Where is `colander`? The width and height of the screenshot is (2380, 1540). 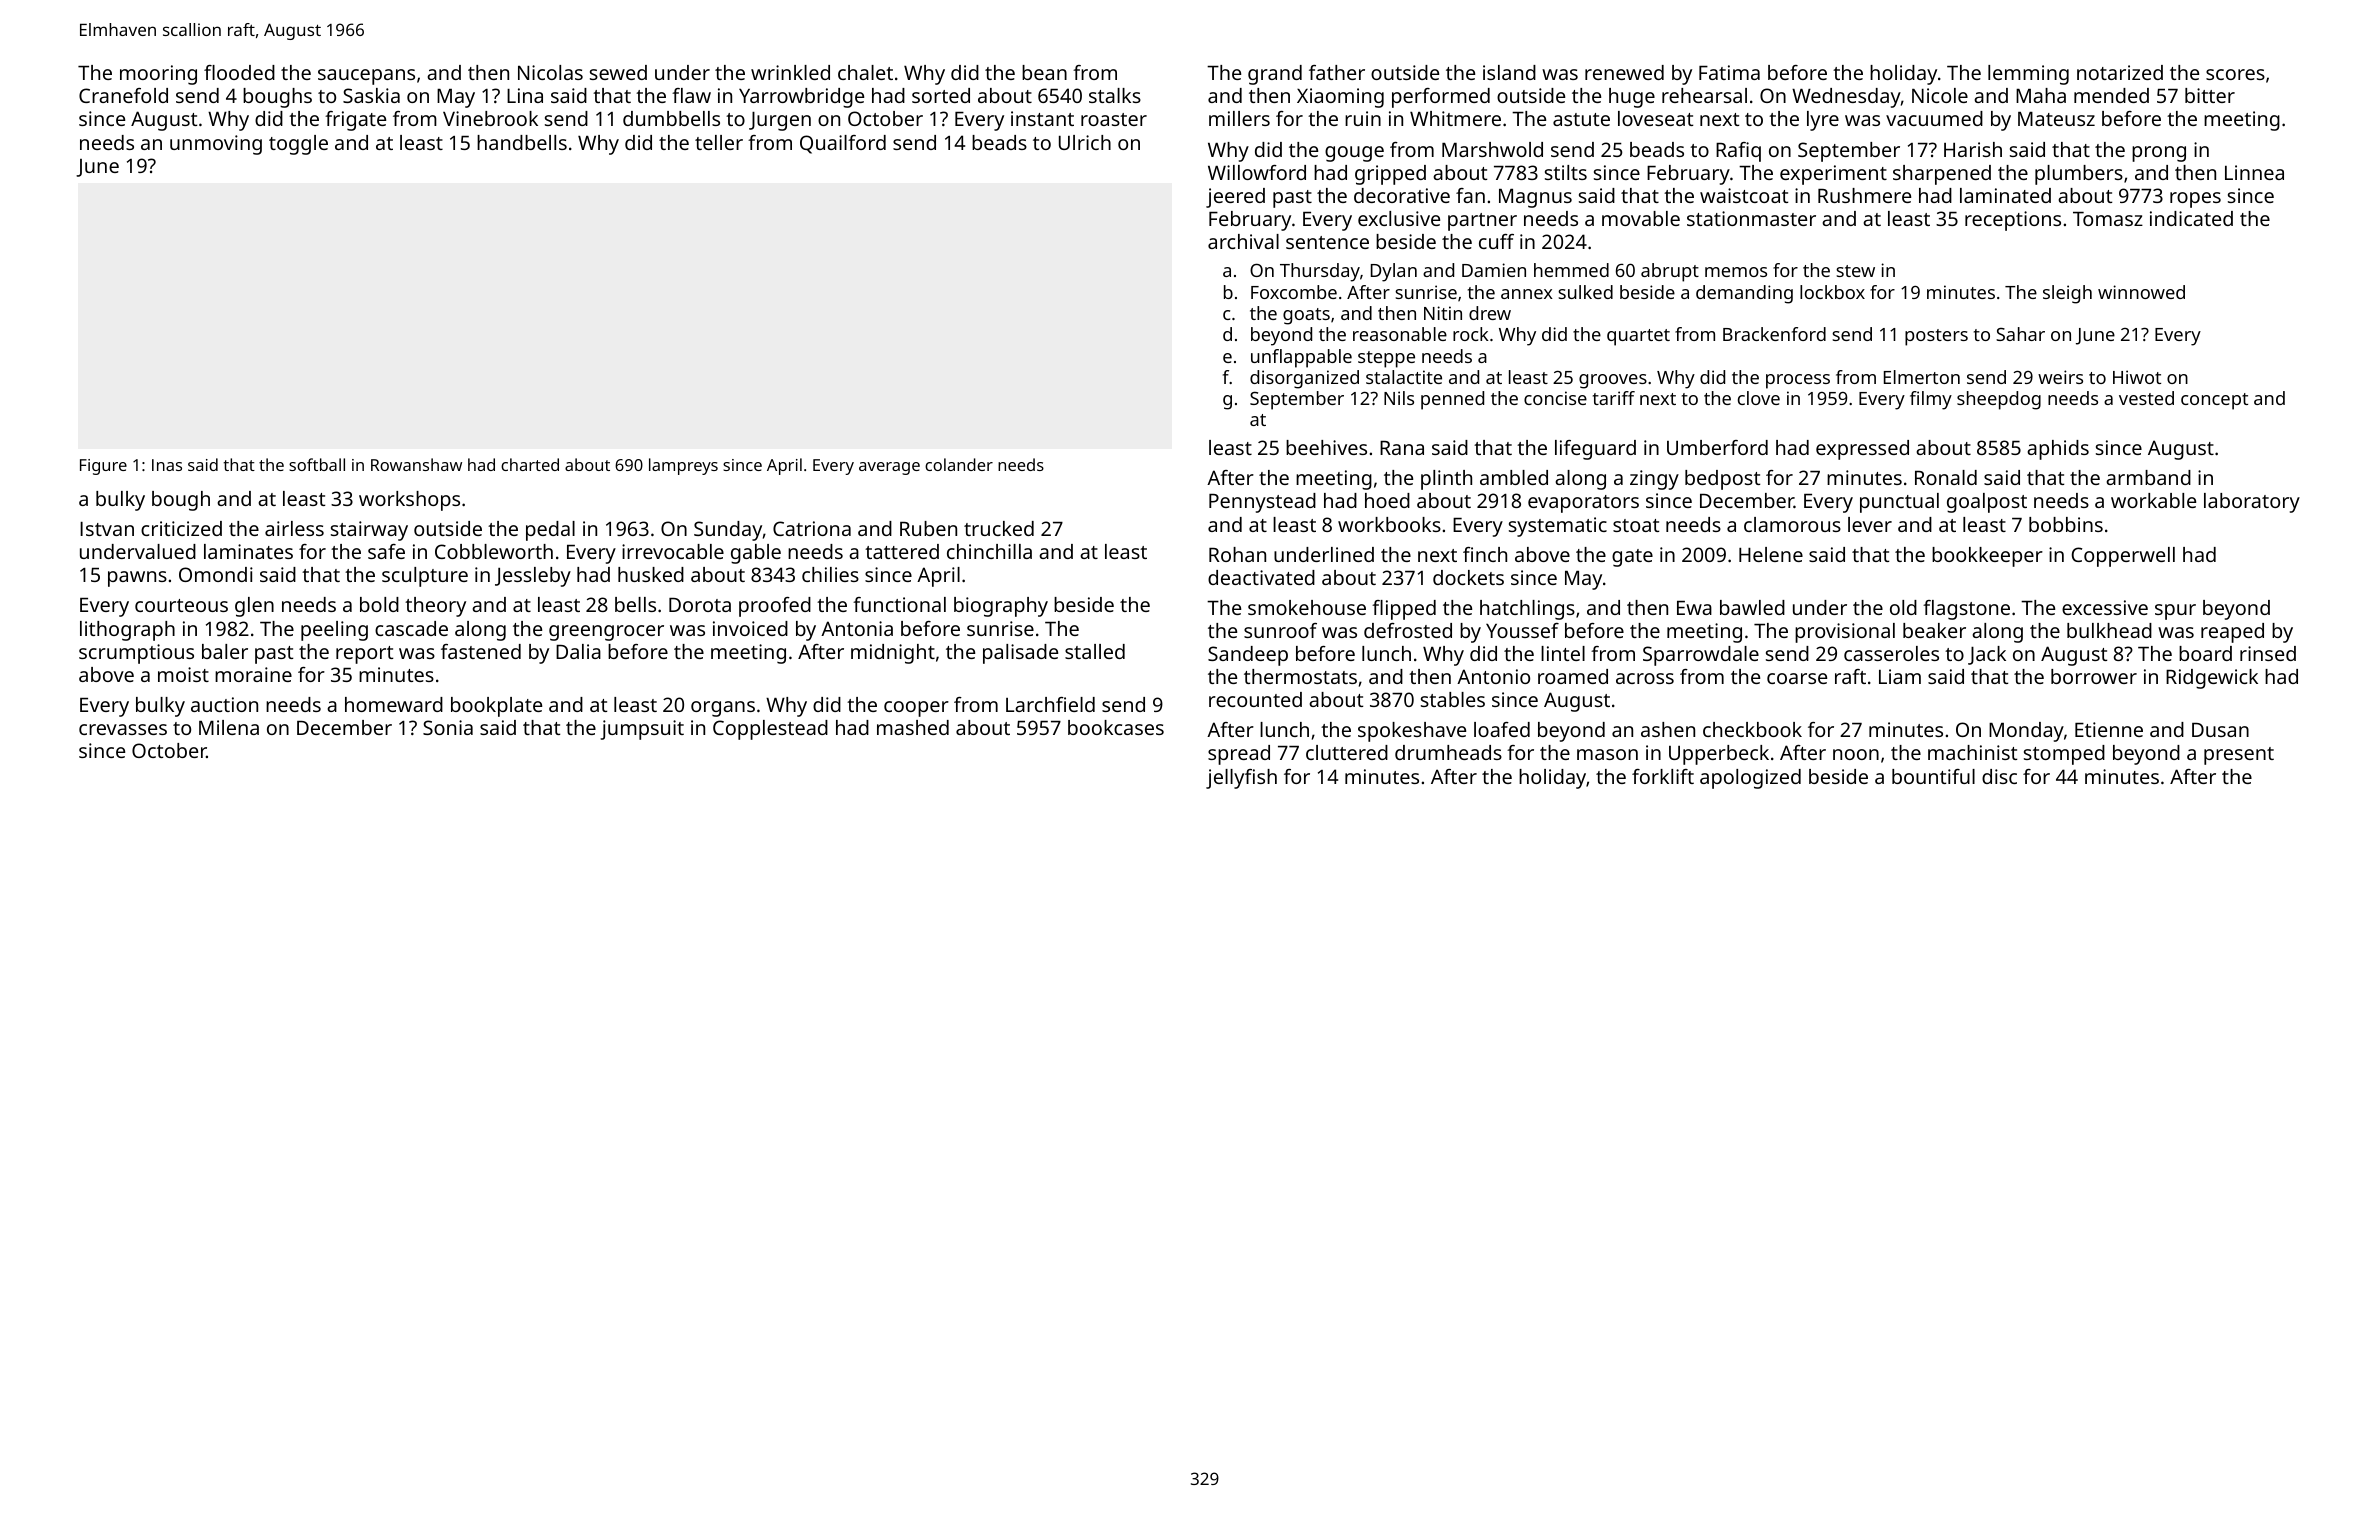 colander is located at coordinates (959, 464).
